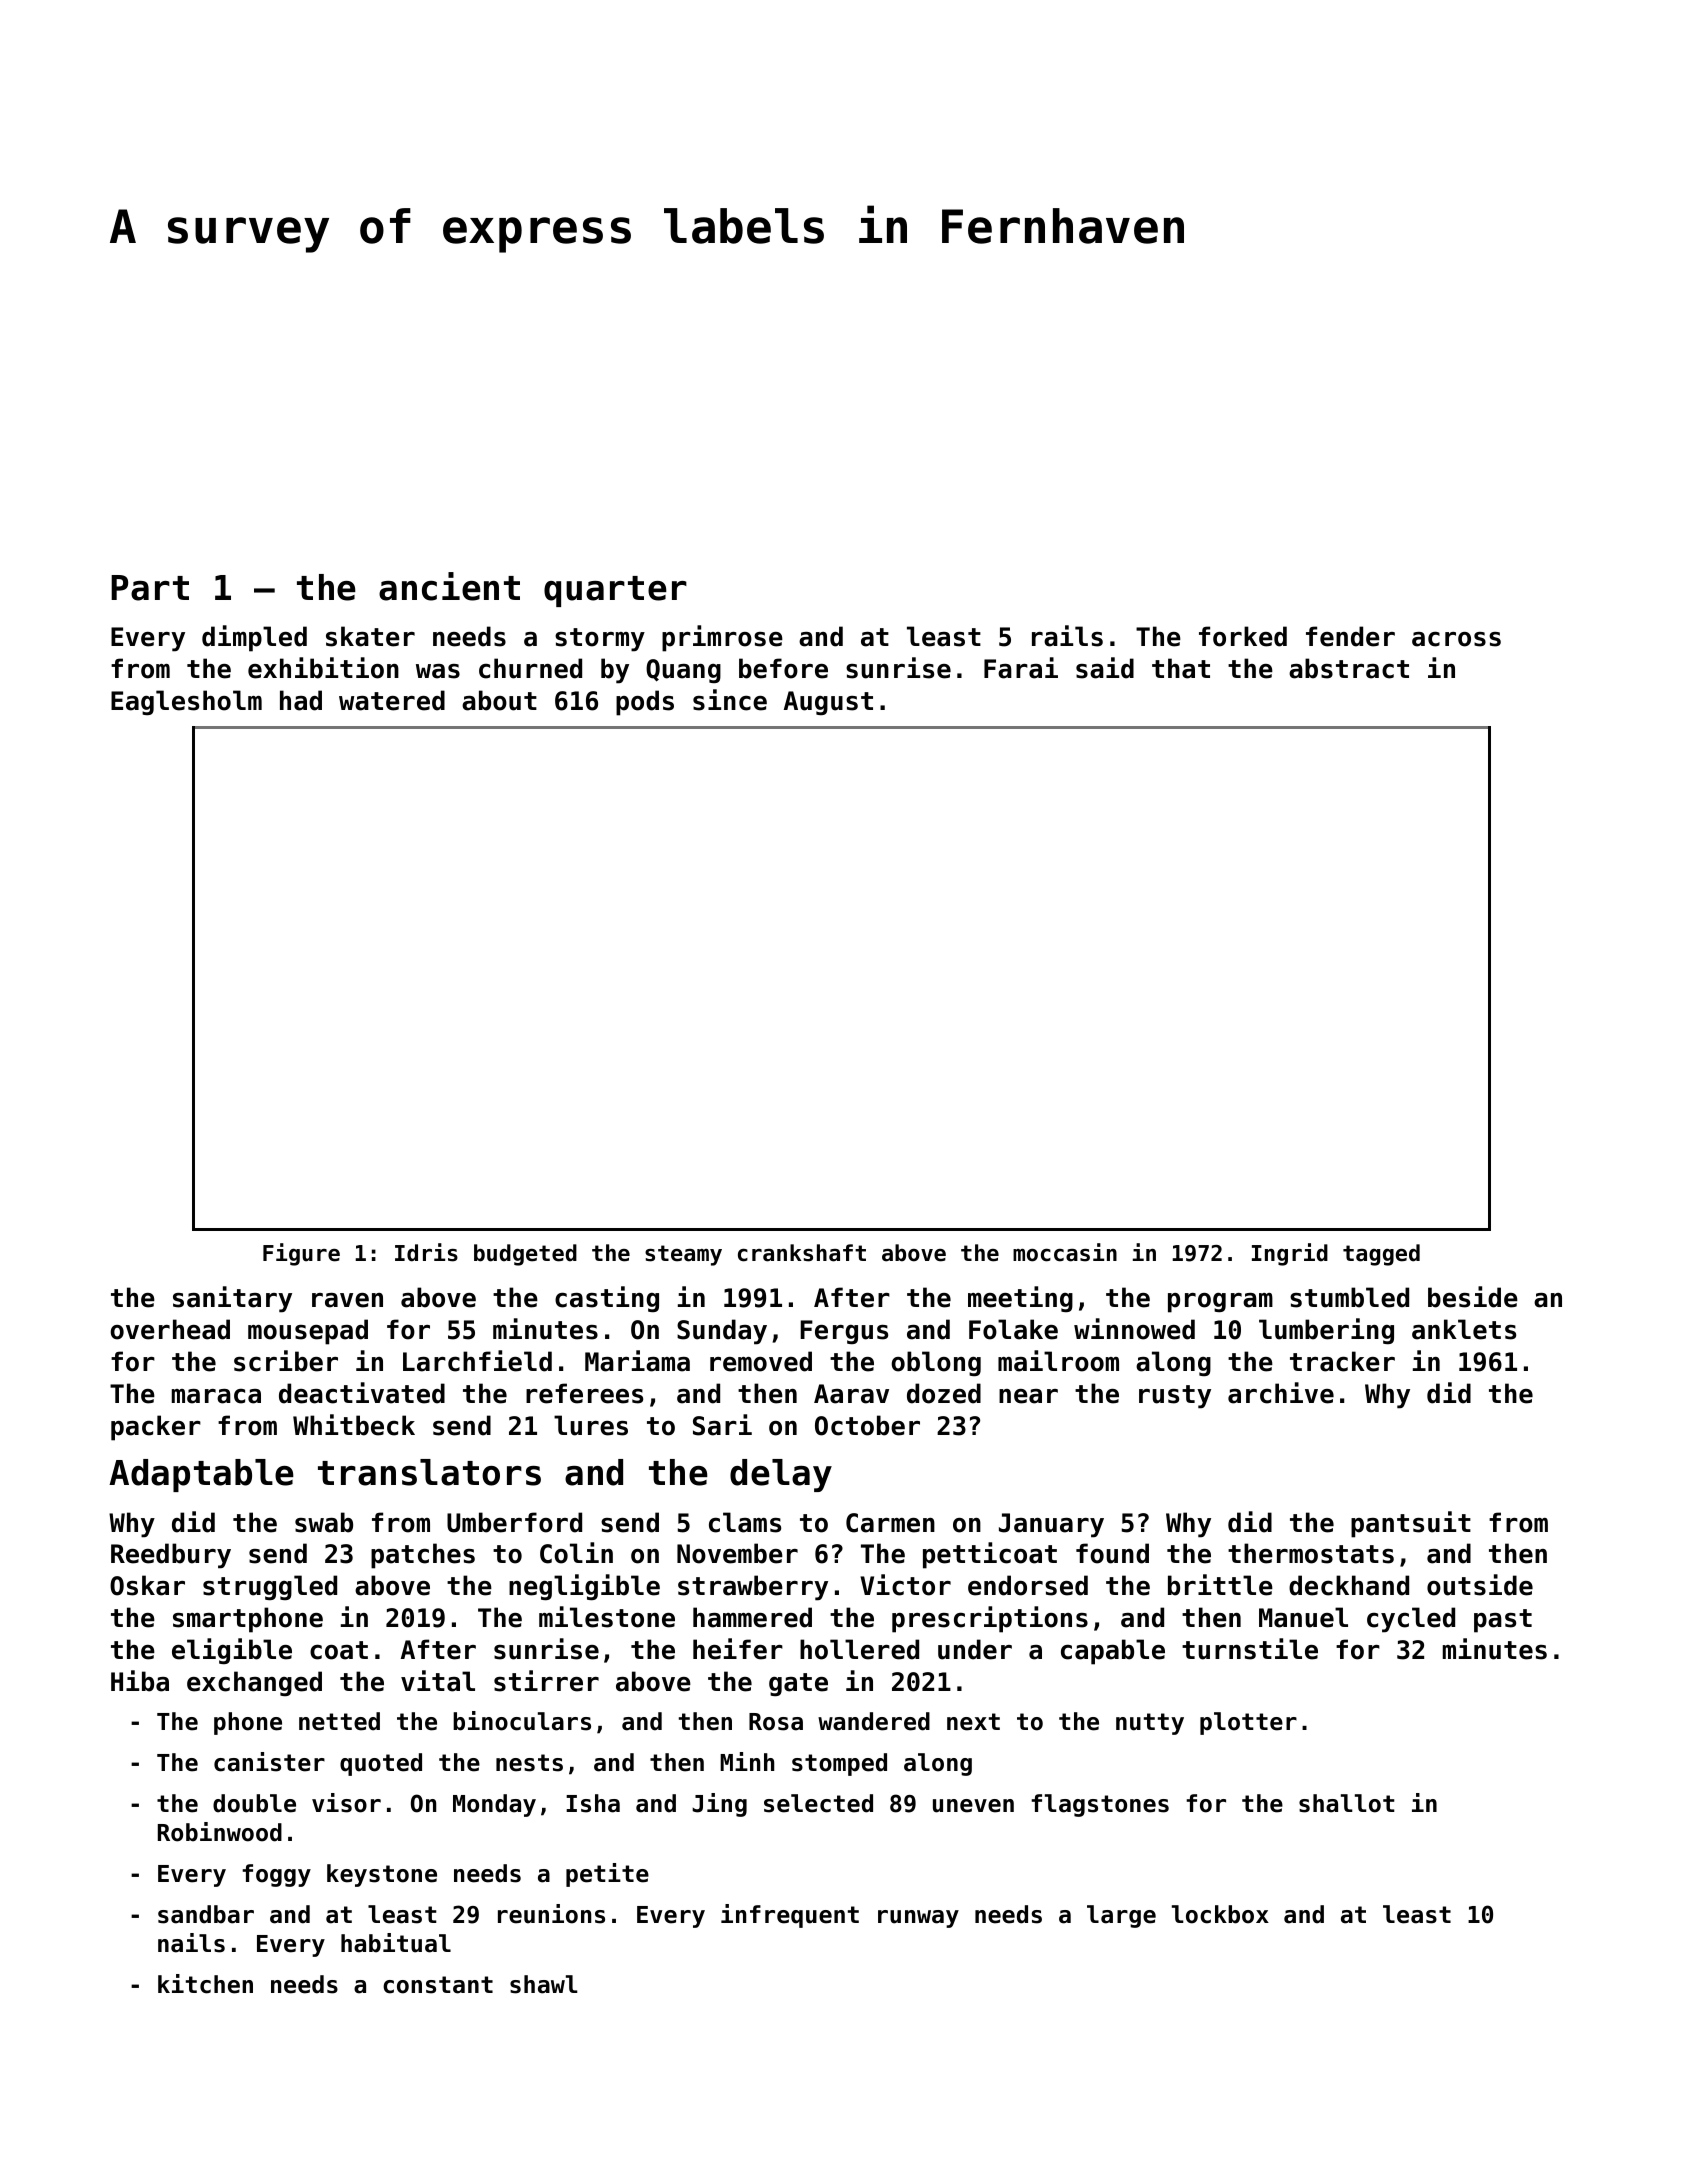 This screenshot has width=1683, height=2178. What do you see at coordinates (396, 1943) in the screenshot?
I see `habitual` at bounding box center [396, 1943].
